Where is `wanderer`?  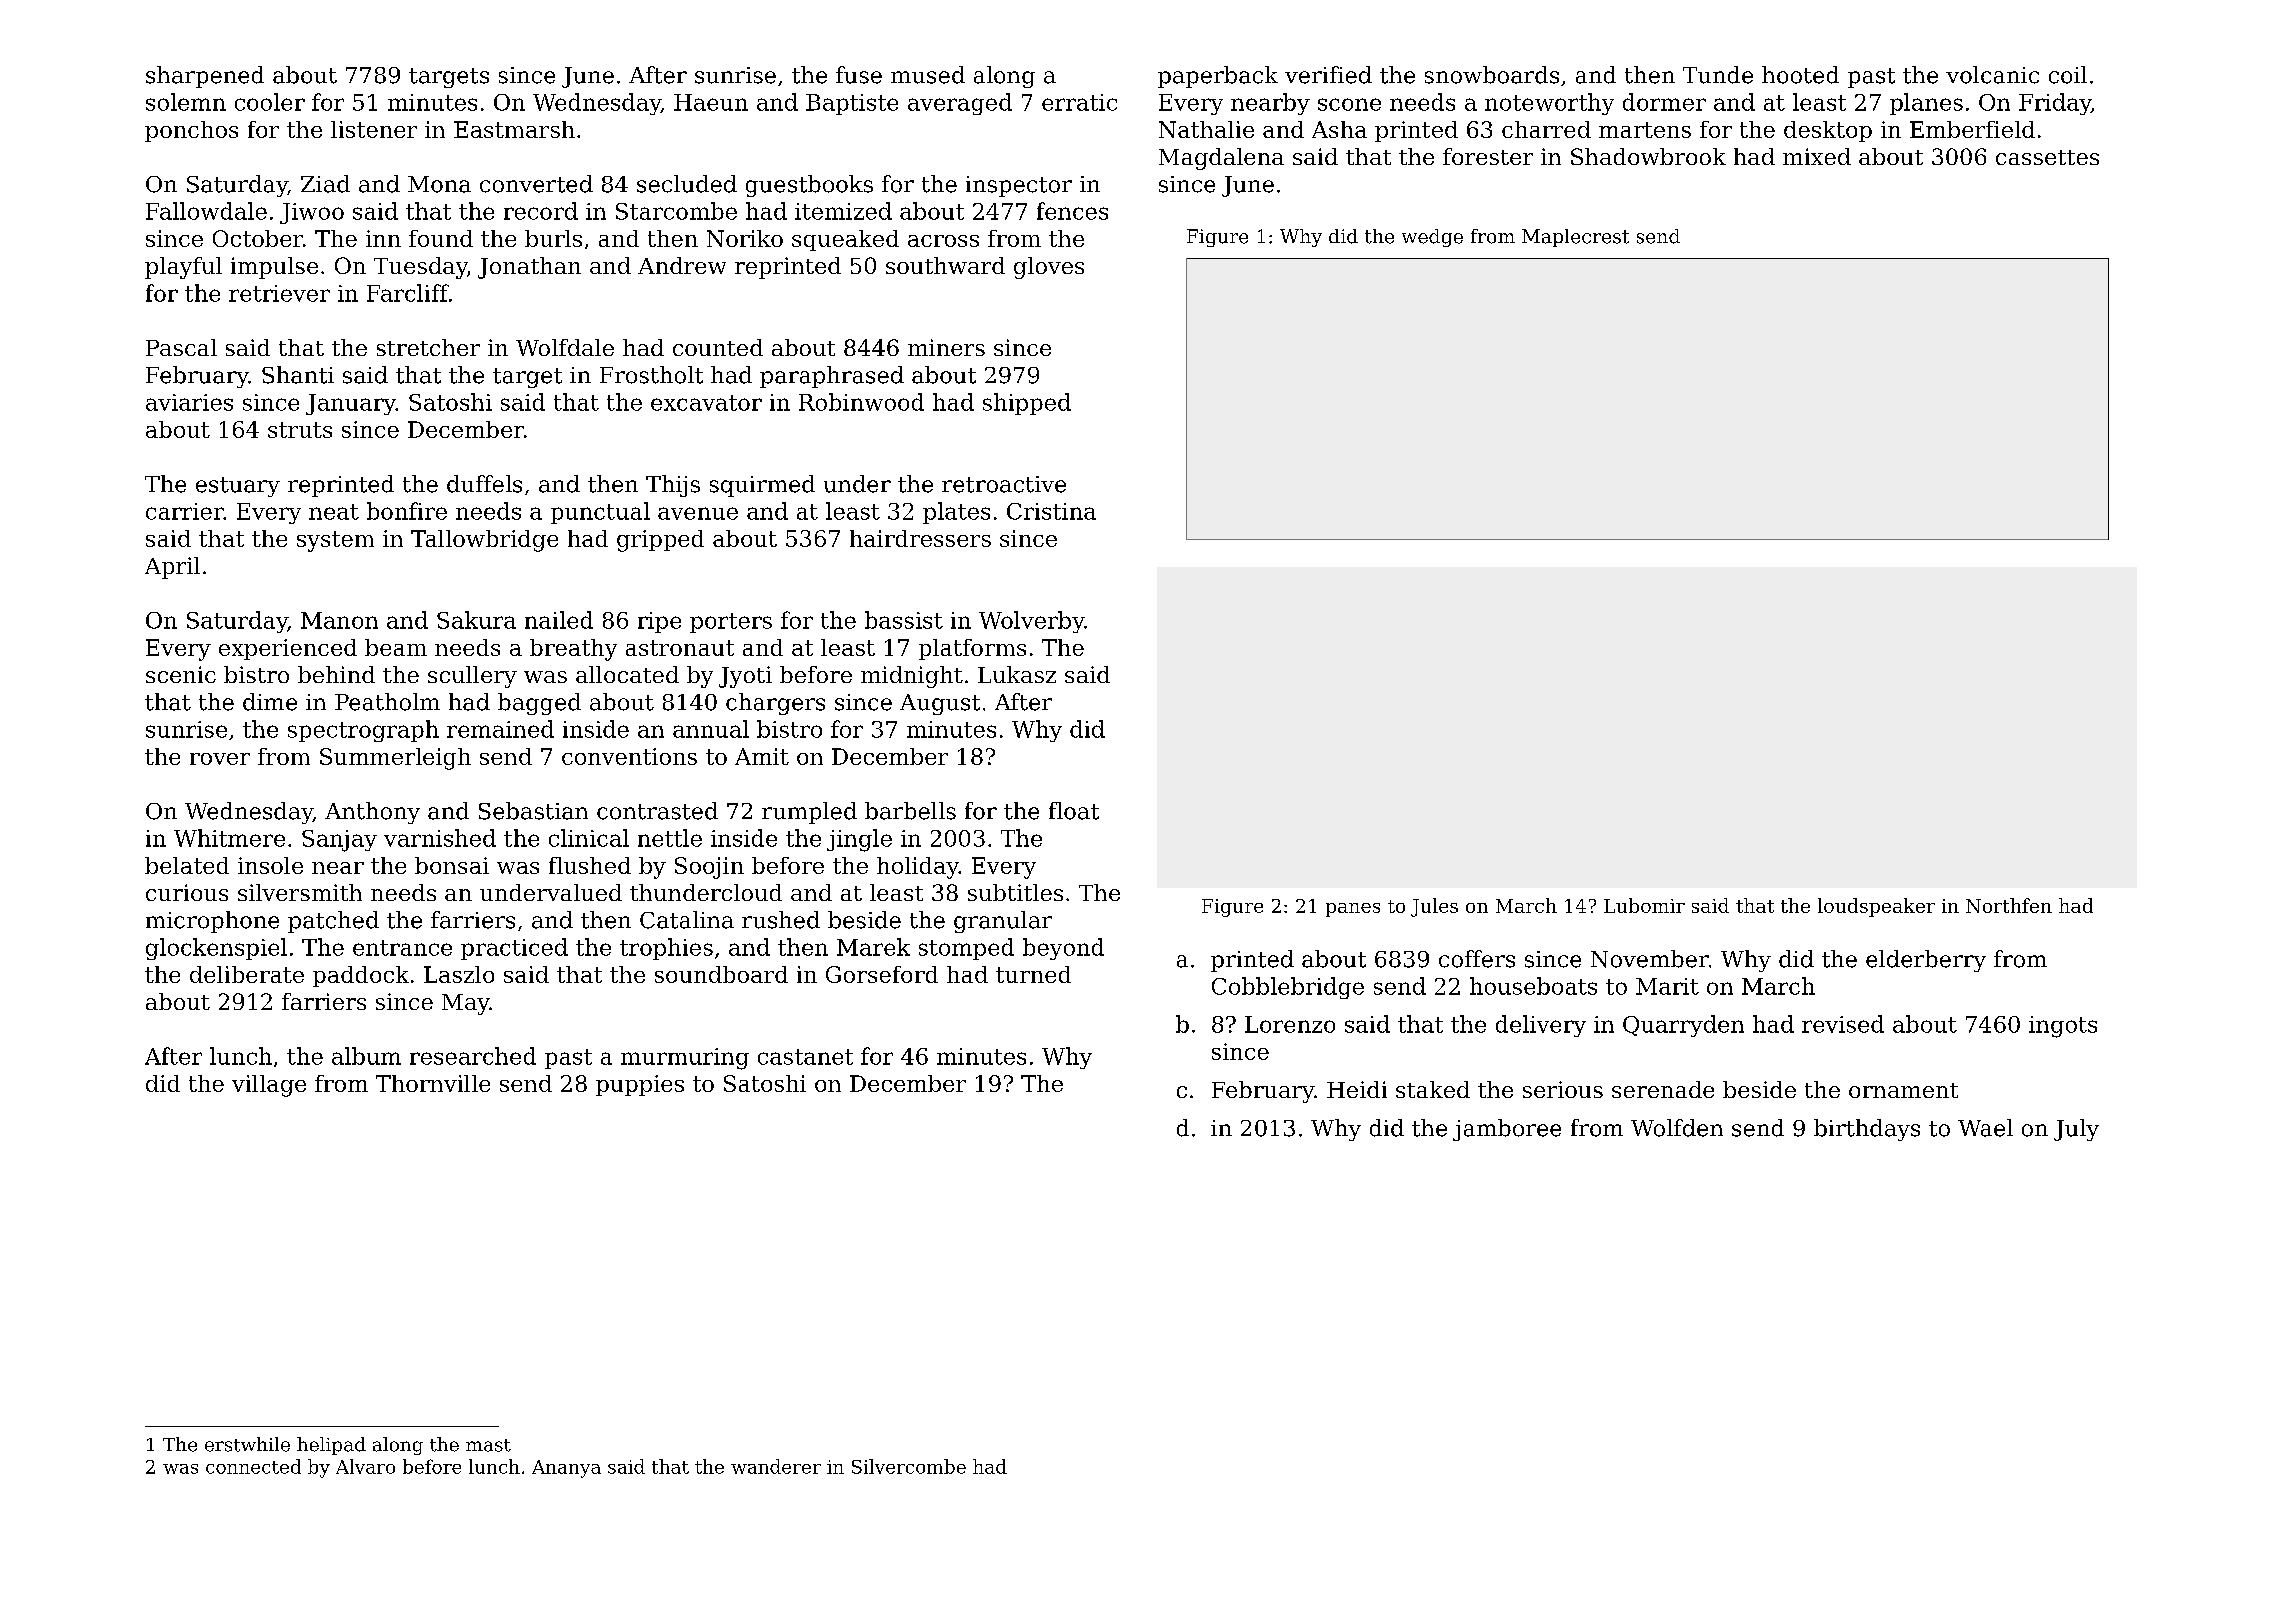 wanderer is located at coordinates (776, 1466).
